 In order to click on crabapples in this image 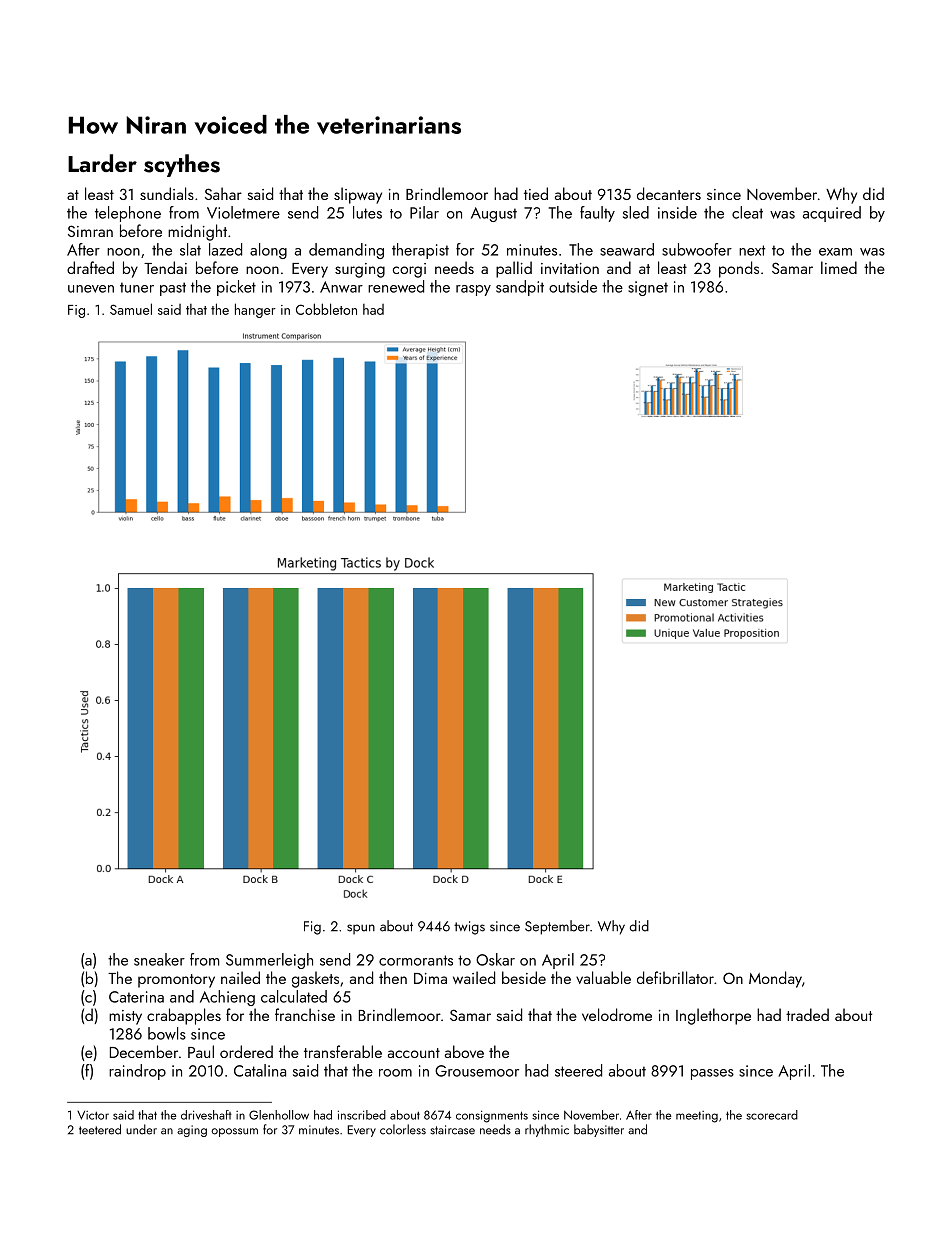, I will do `click(184, 1016)`.
